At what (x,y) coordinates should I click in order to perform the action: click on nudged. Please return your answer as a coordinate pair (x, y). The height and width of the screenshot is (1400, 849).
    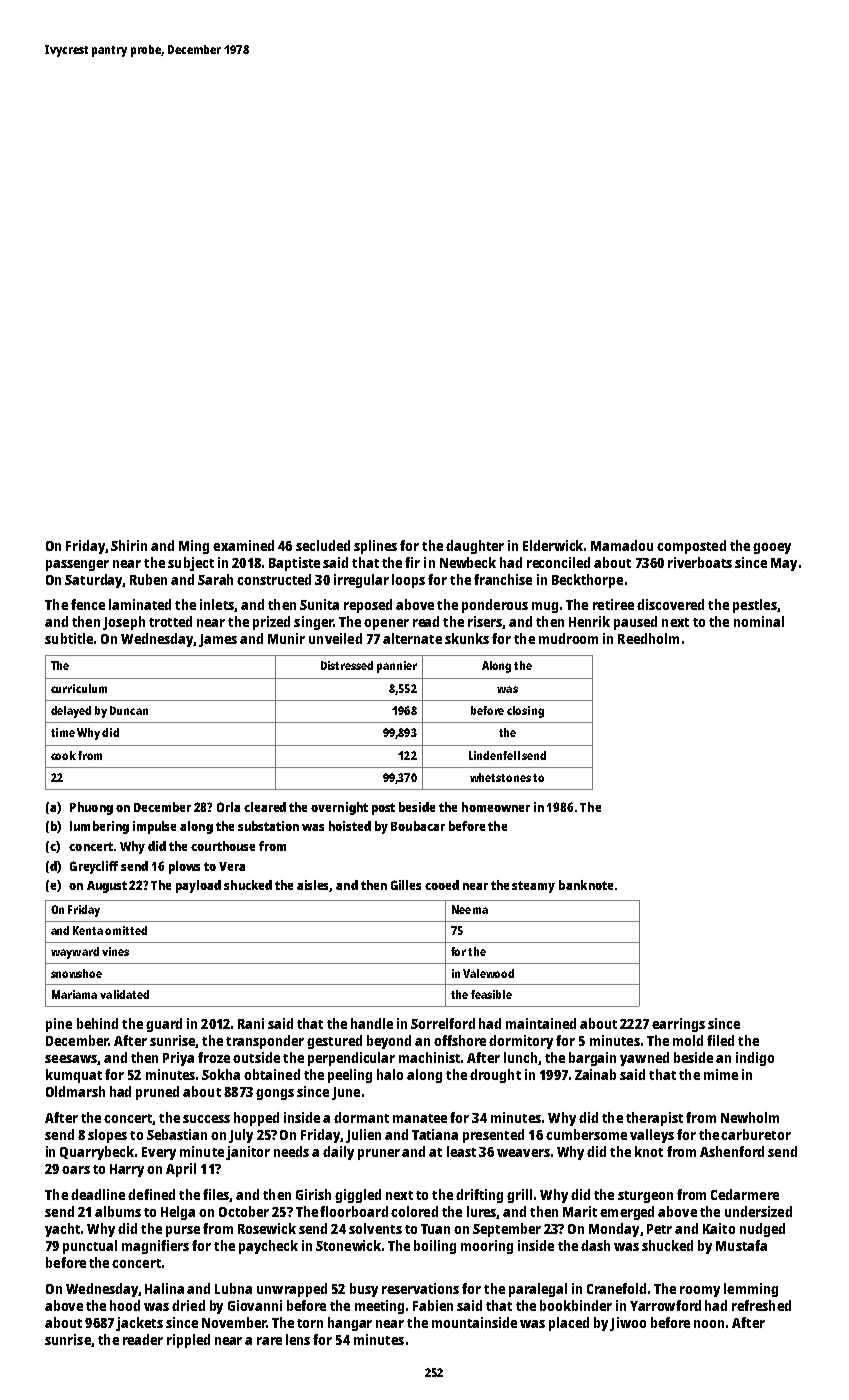
    Looking at the image, I should click on (762, 1230).
